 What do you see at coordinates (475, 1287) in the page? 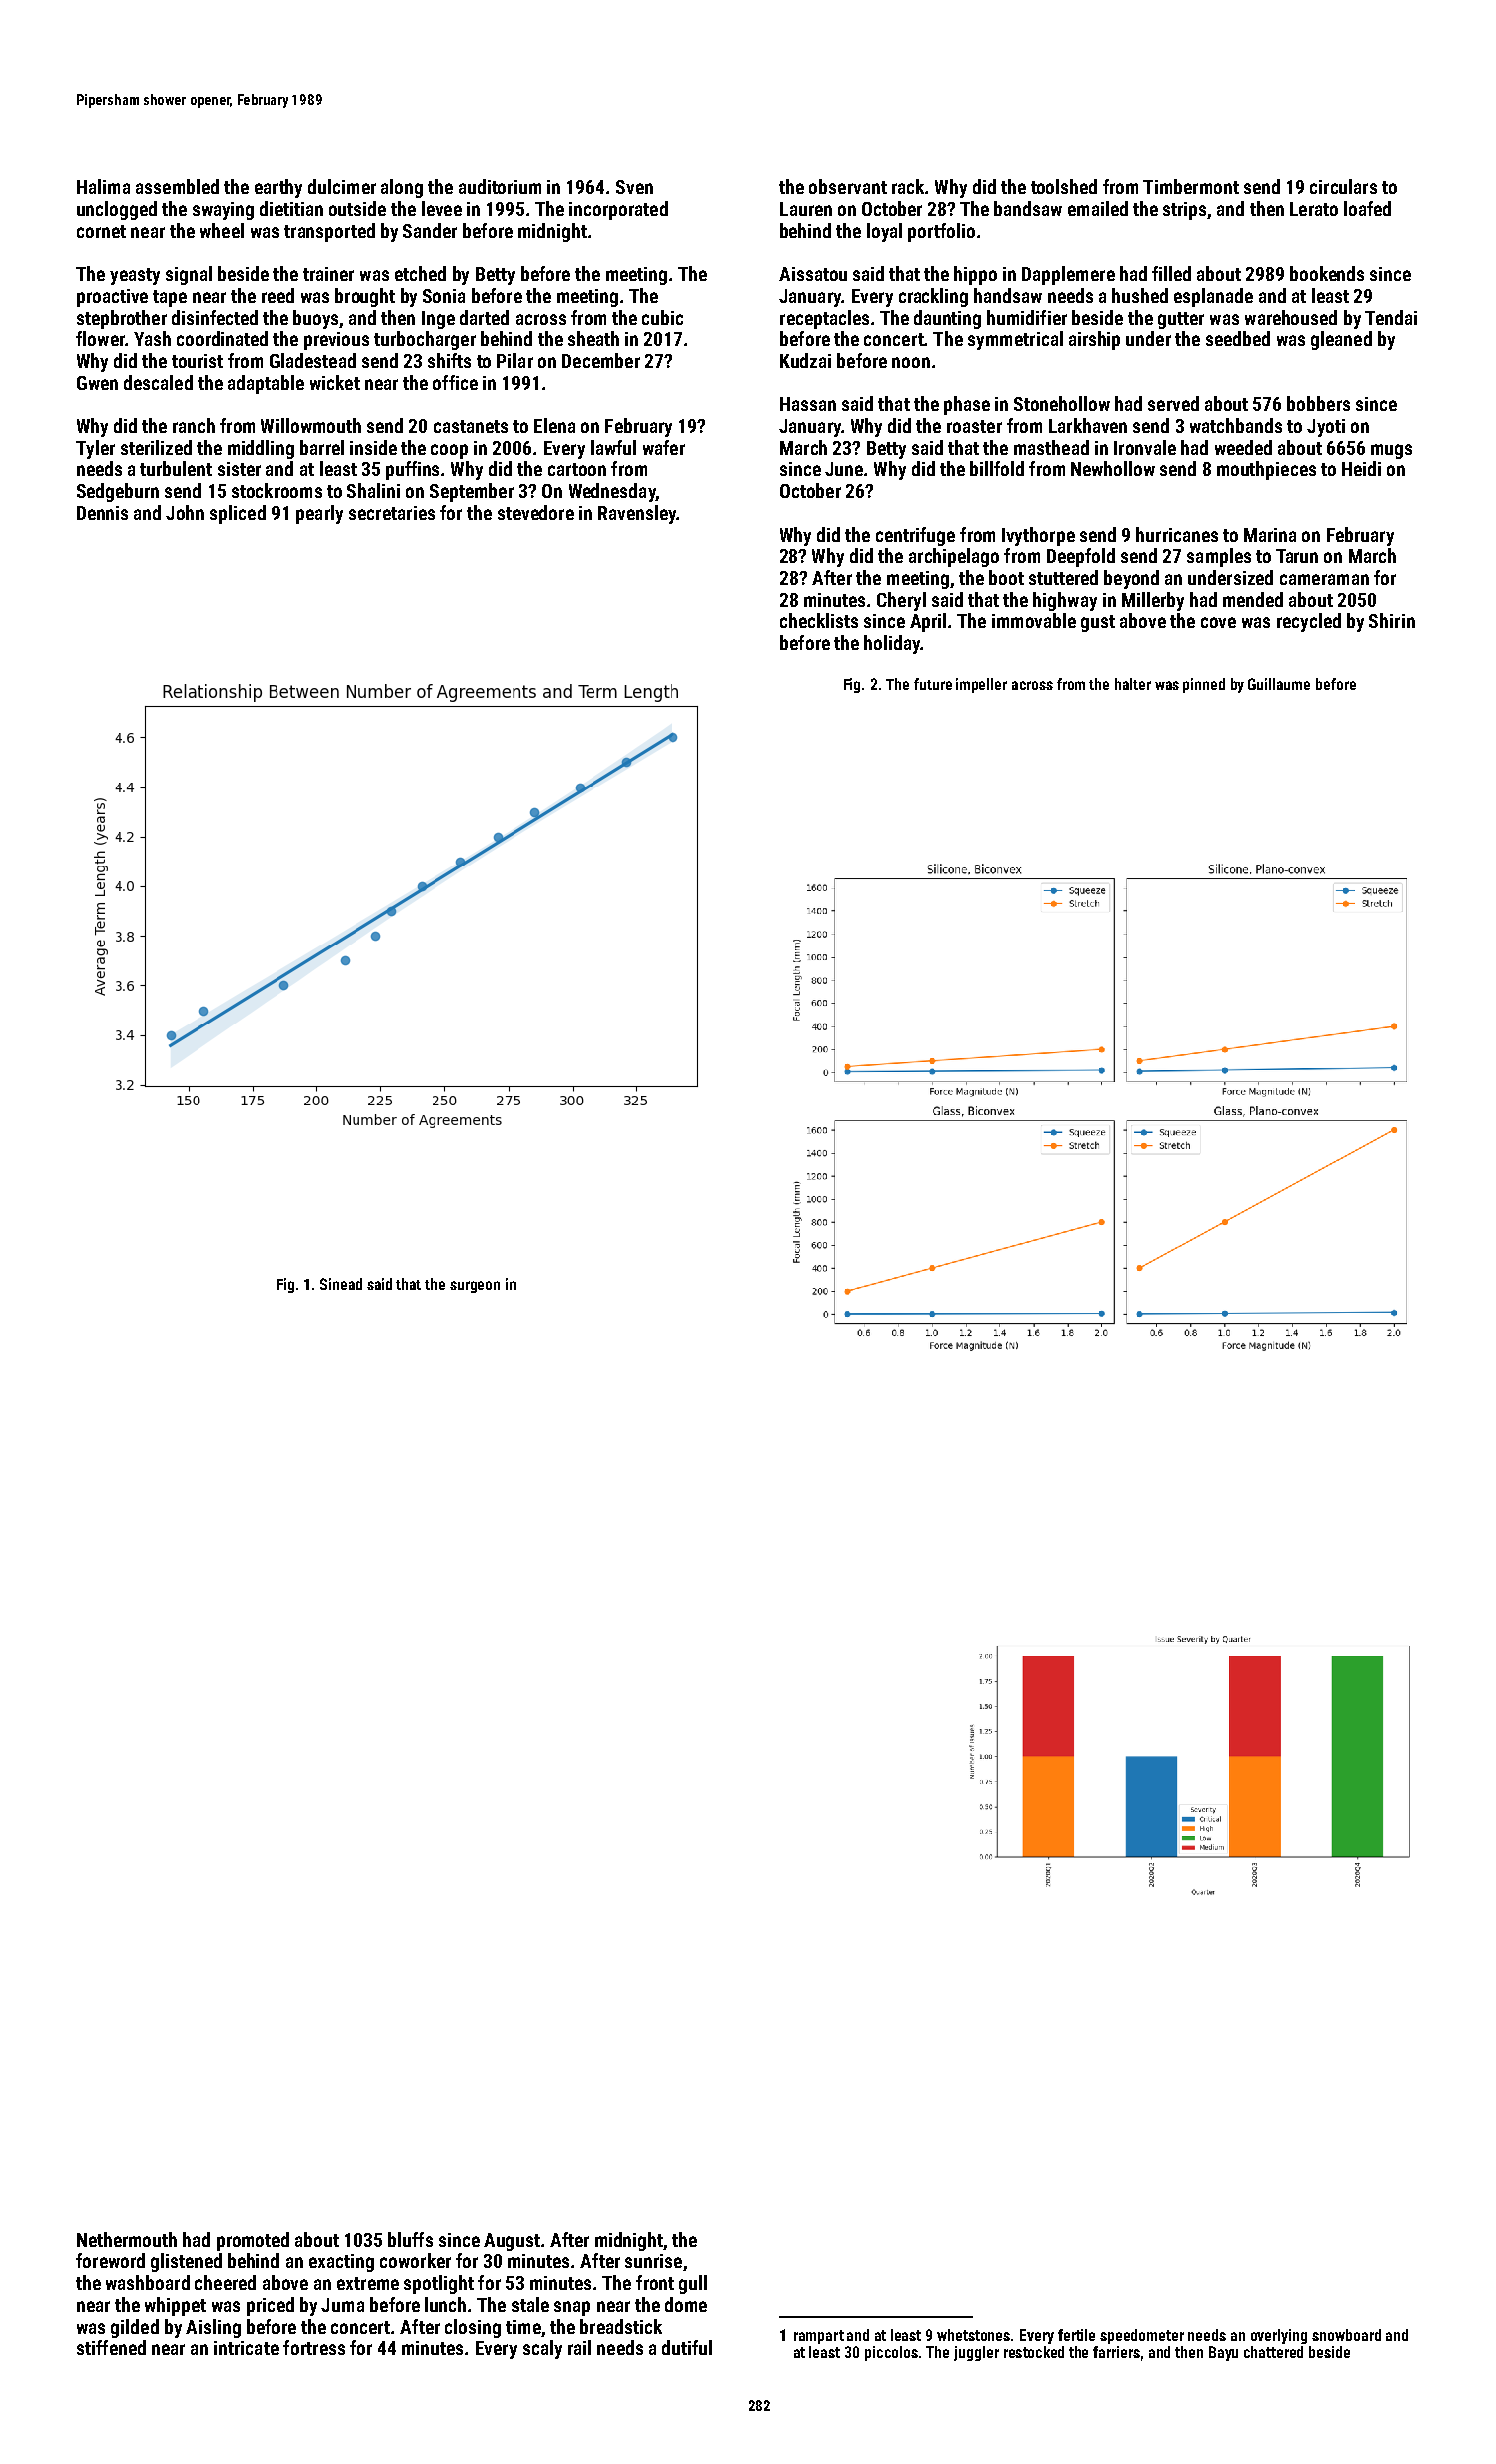
I see `surgeon` at bounding box center [475, 1287].
